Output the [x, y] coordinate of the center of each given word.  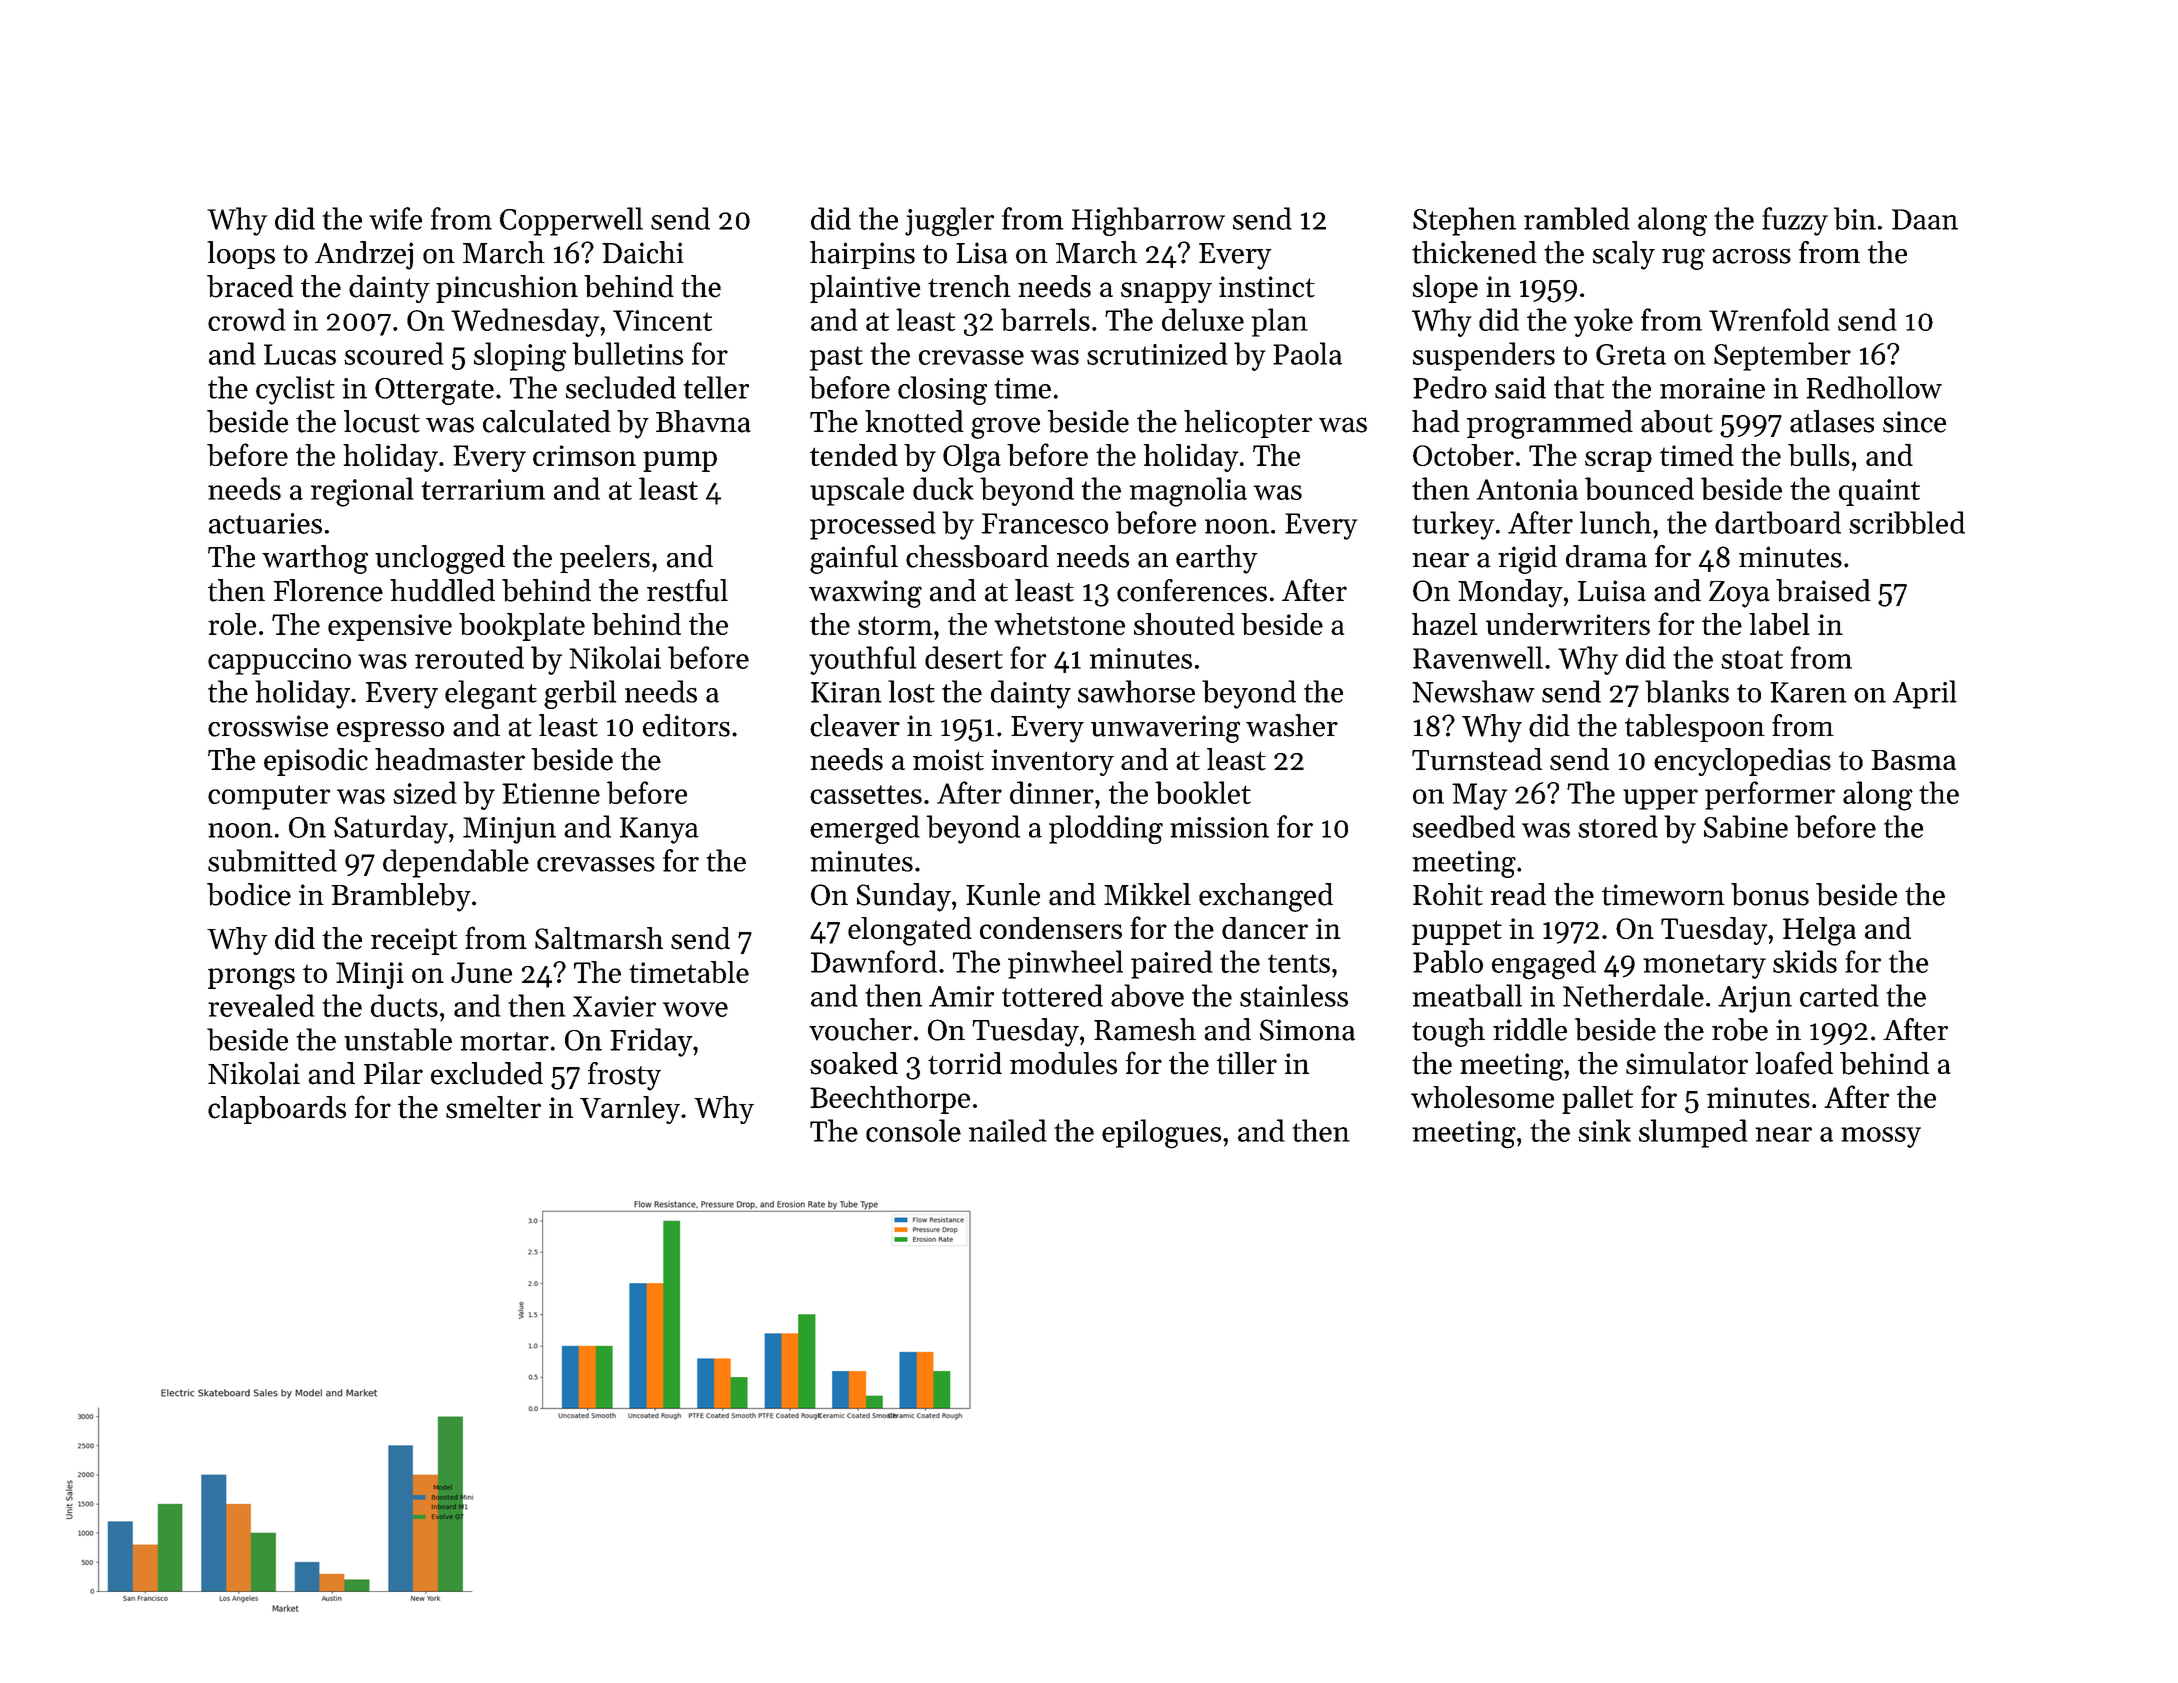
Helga [1819, 931]
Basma [1913, 760]
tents [1299, 963]
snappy [1166, 292]
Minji [370, 975]
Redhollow [1874, 387]
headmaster [450, 759]
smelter [493, 1107]
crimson [584, 455]
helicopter [1248, 424]
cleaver [855, 725]
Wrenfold [1769, 319]
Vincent [662, 320]
